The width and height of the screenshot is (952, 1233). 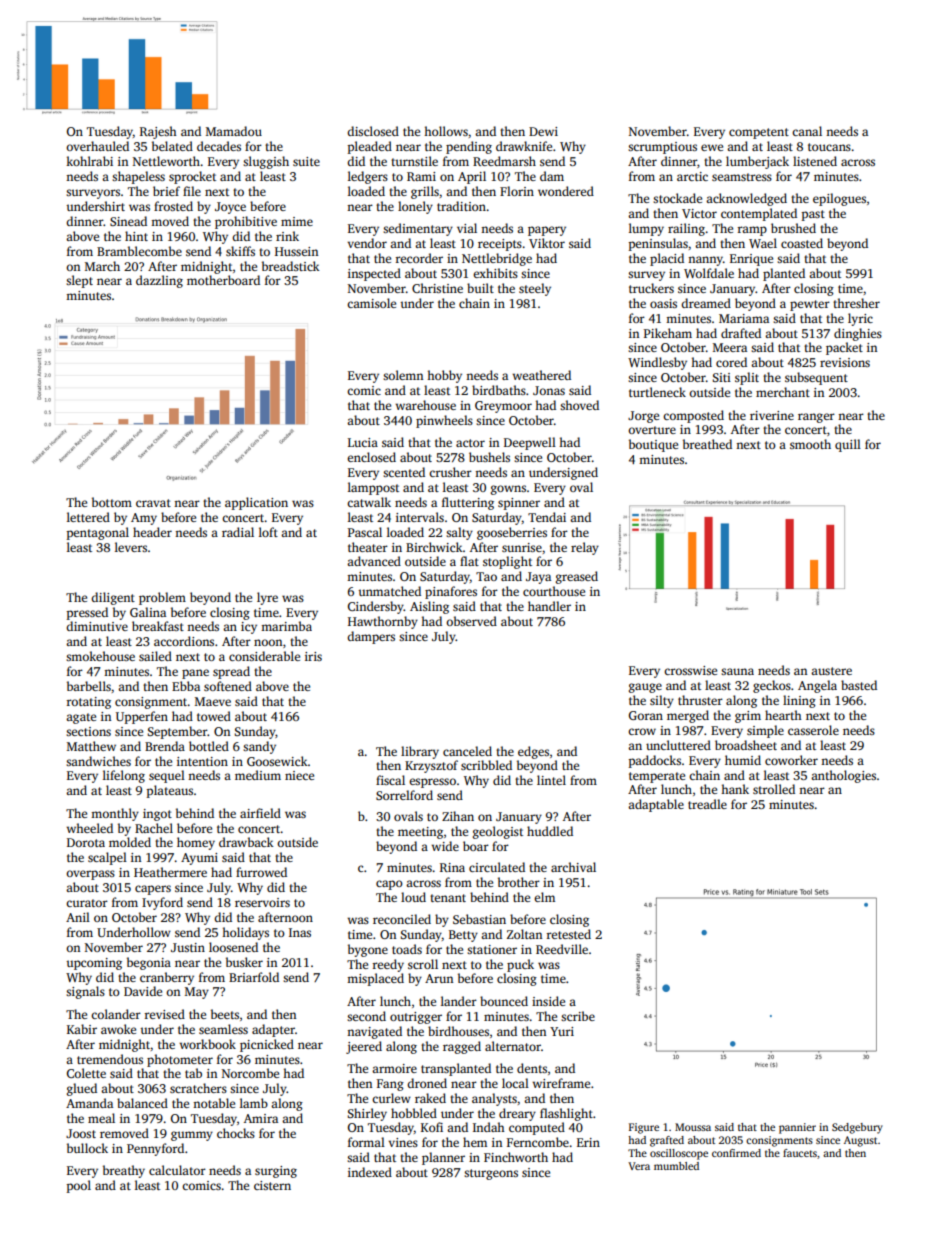 What do you see at coordinates (165, 1014) in the screenshot?
I see `revised` at bounding box center [165, 1014].
